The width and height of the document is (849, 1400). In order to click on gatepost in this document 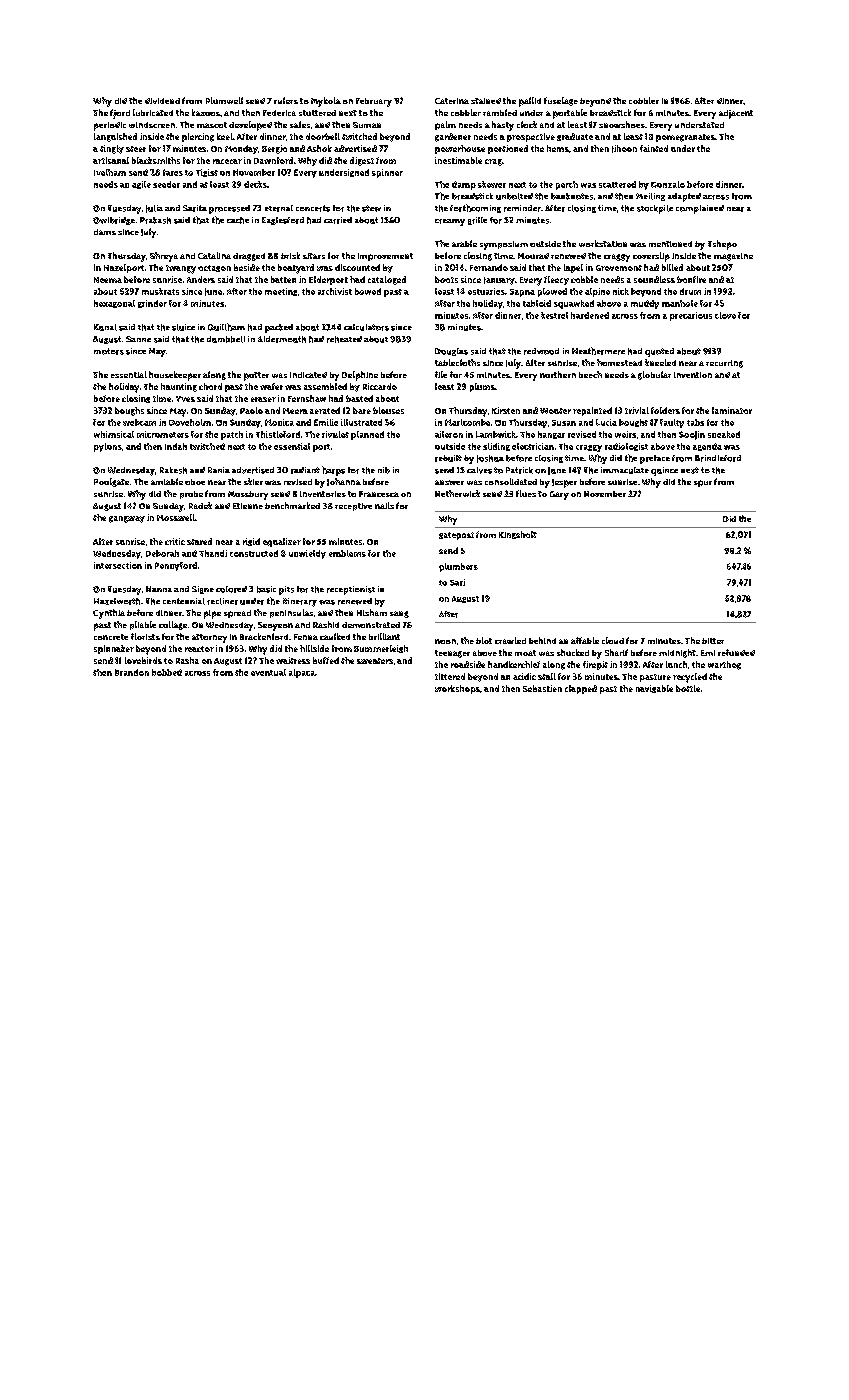, I will do `click(456, 536)`.
